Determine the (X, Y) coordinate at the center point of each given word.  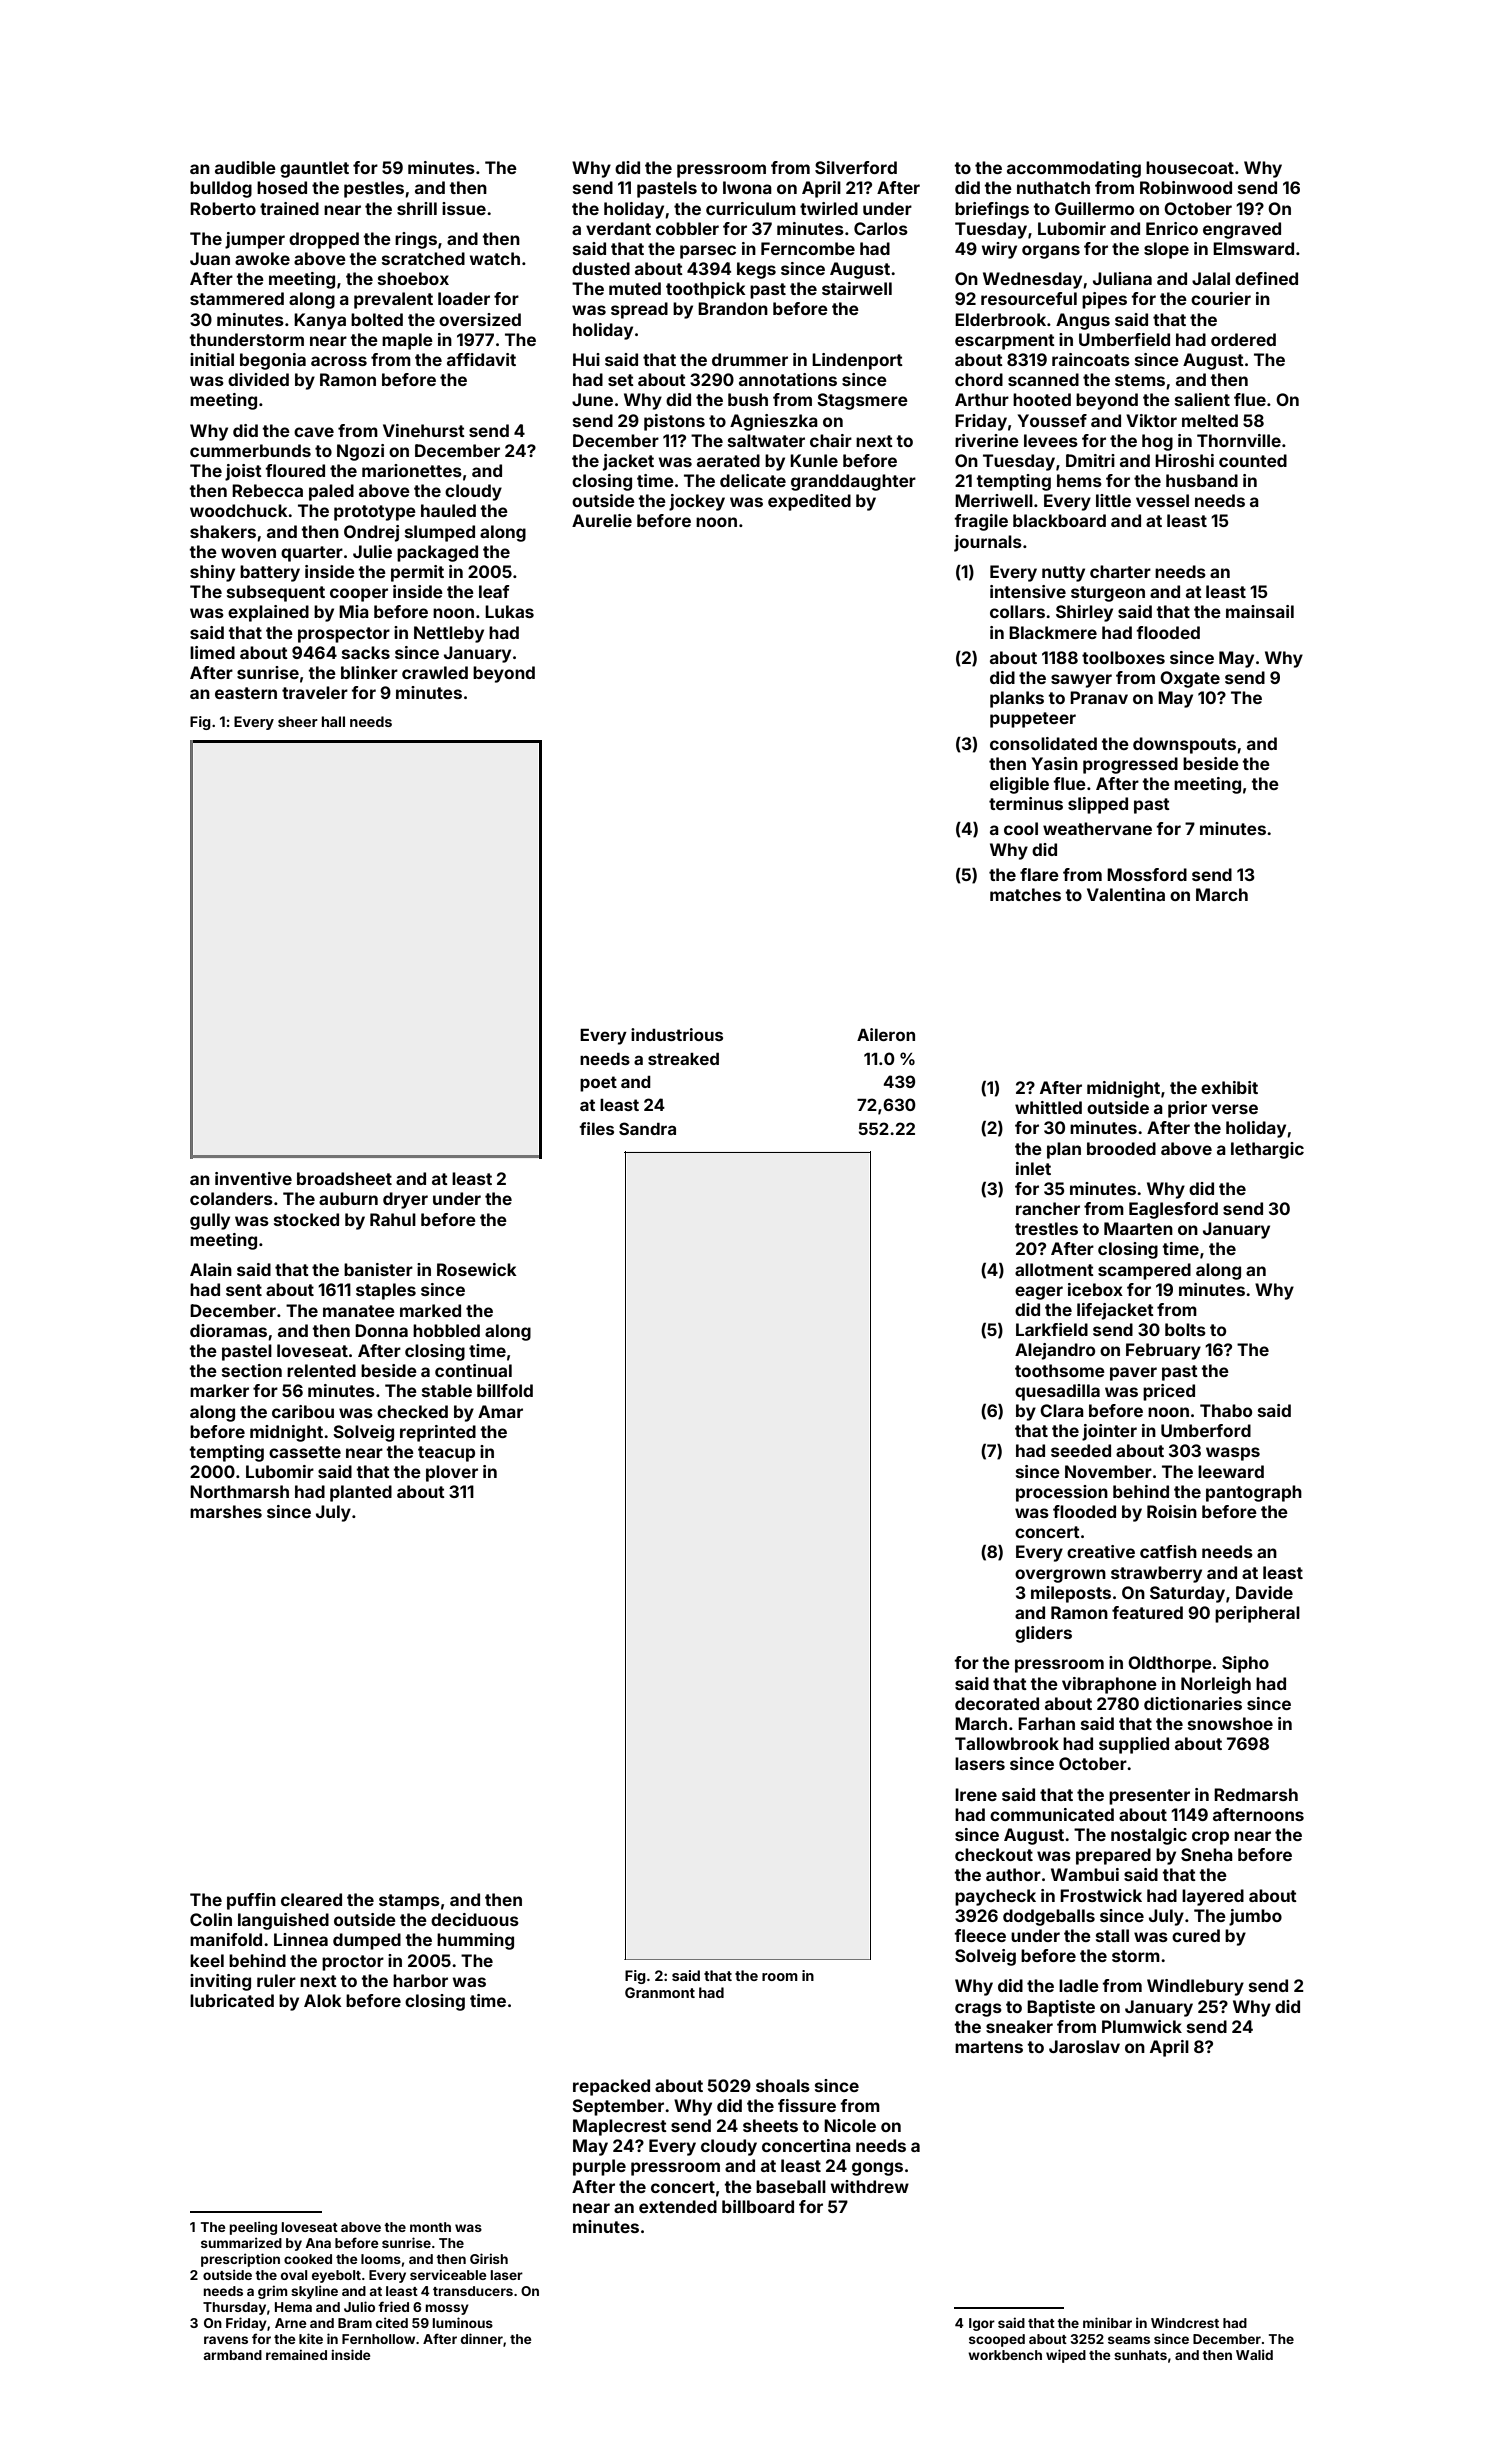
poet (598, 1084)
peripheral (1257, 1614)
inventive (253, 1178)
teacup (446, 1454)
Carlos (881, 228)
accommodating (1074, 169)
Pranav (1099, 697)
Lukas (509, 611)
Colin (211, 1919)
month (430, 2227)
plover (452, 1473)
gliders (1043, 1634)
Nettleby (449, 634)
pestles (374, 189)
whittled (1048, 1107)
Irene (976, 1794)
